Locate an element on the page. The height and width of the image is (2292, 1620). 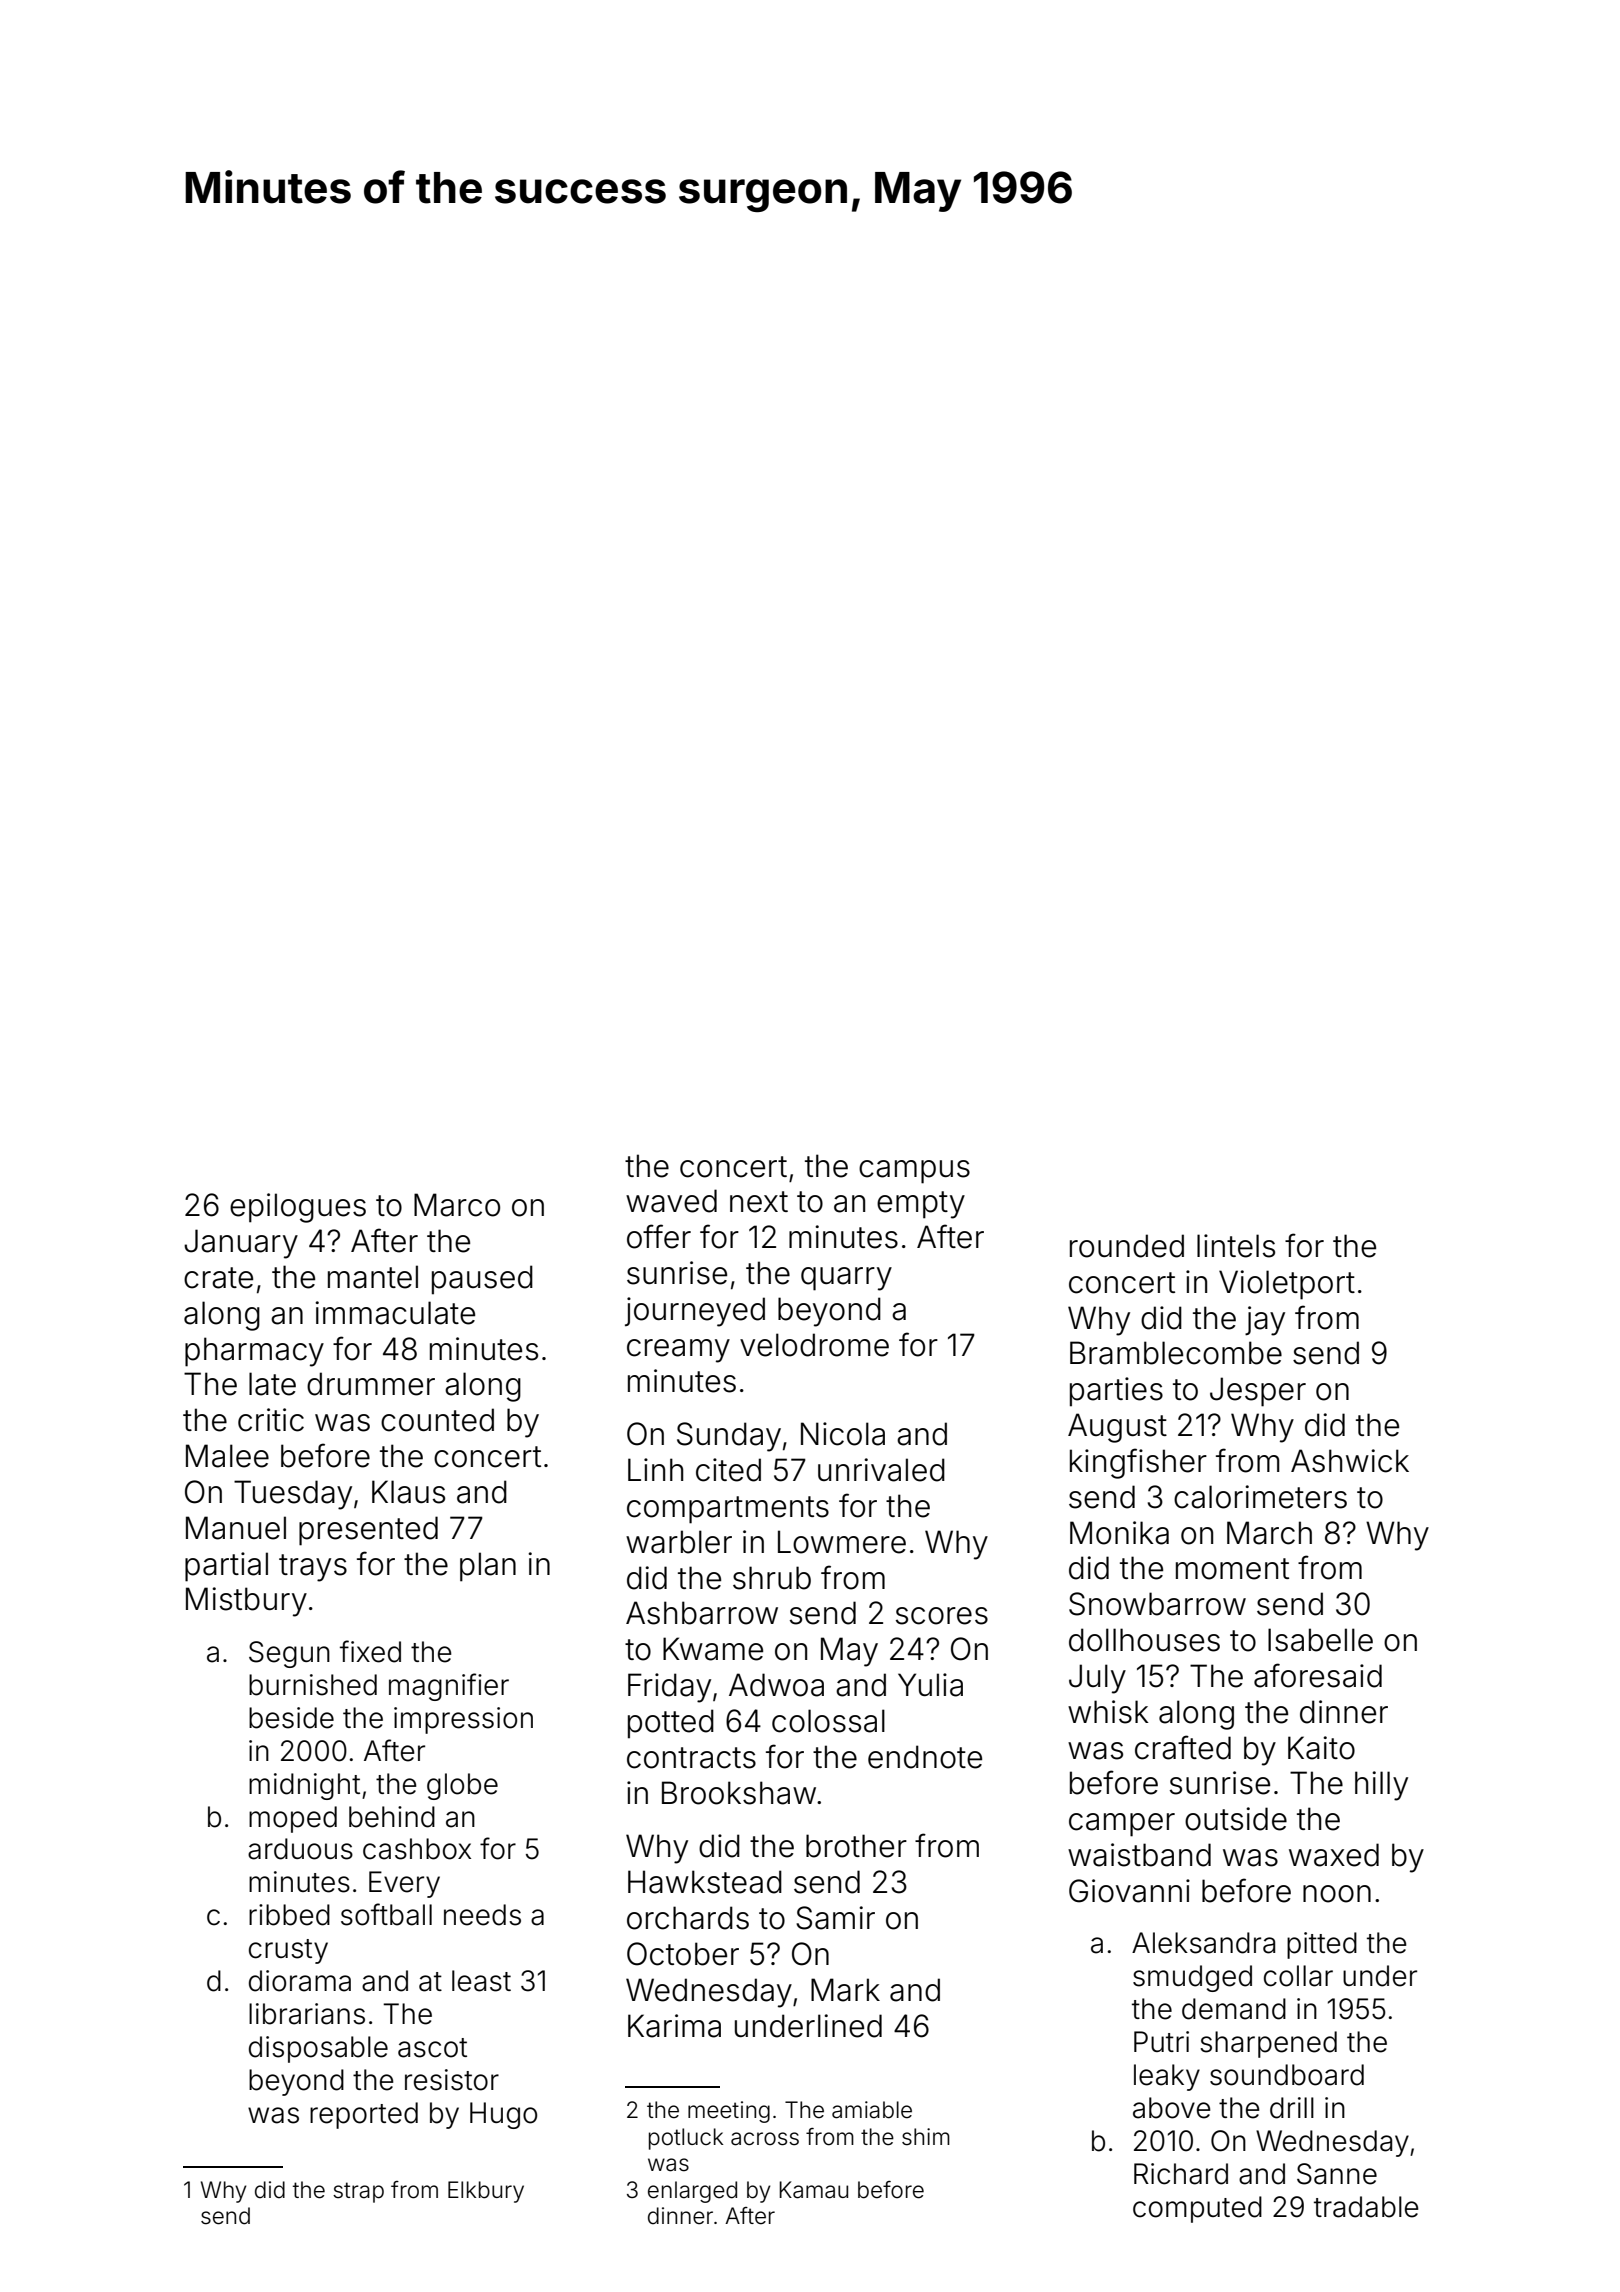
amiable is located at coordinates (872, 2110).
